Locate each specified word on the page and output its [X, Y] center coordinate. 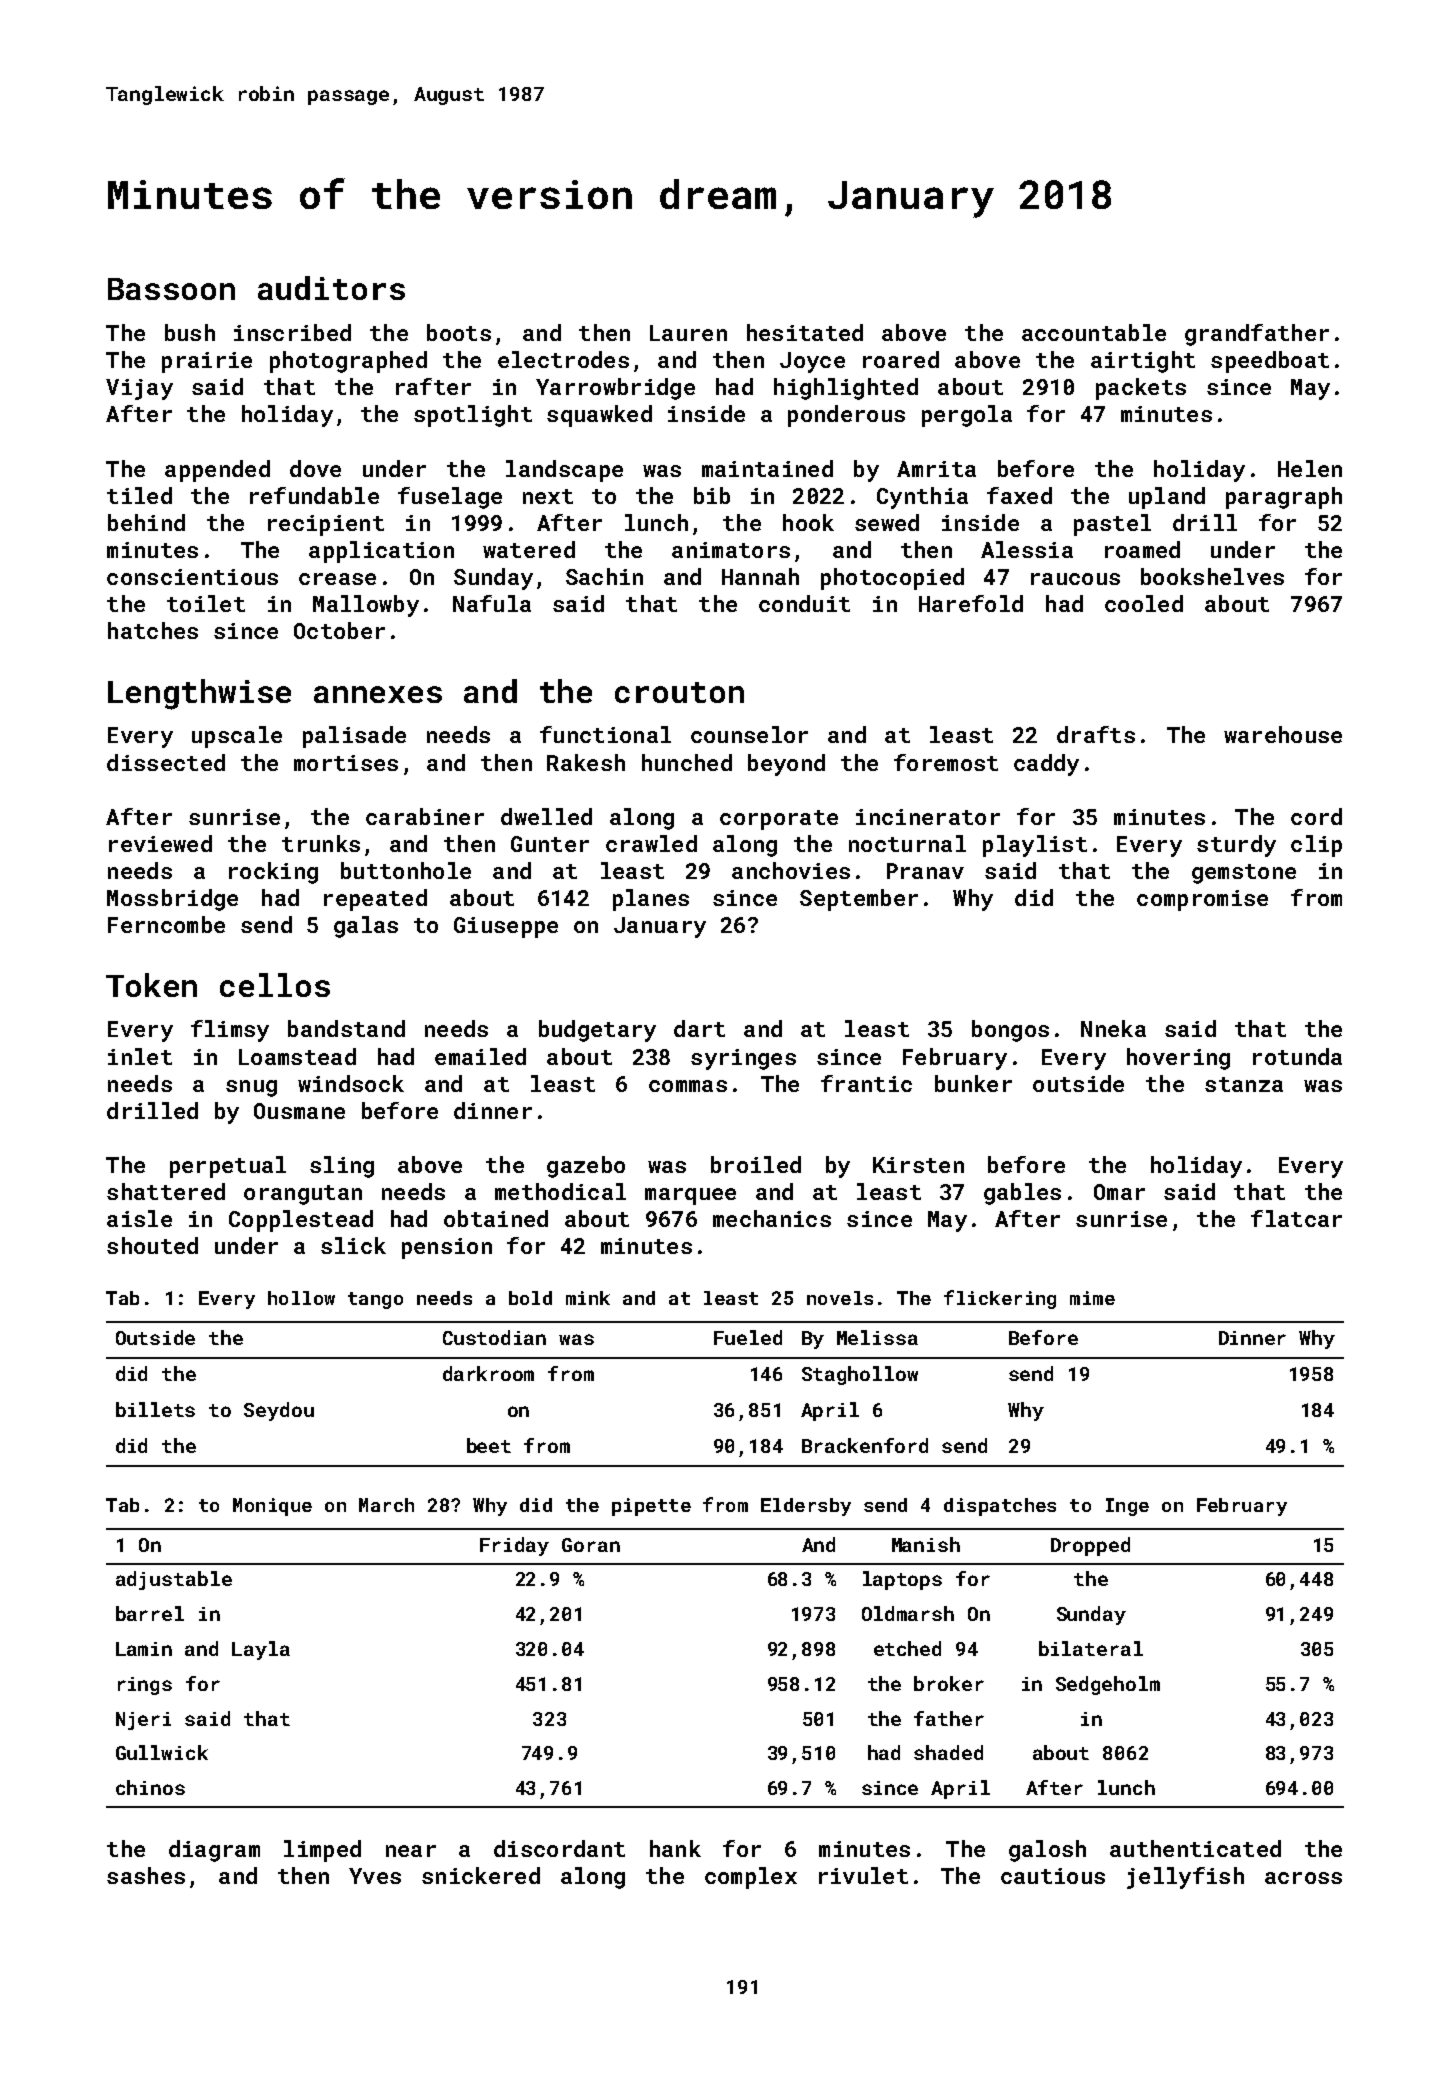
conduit [804, 603]
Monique [272, 1507]
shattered [166, 1191]
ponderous [846, 416]
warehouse [1283, 734]
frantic [866, 1083]
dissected [166, 762]
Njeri [143, 1721]
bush [190, 332]
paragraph [1284, 498]
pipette [651, 1507]
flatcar [1296, 1218]
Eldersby [806, 1507]
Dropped [1090, 1546]
